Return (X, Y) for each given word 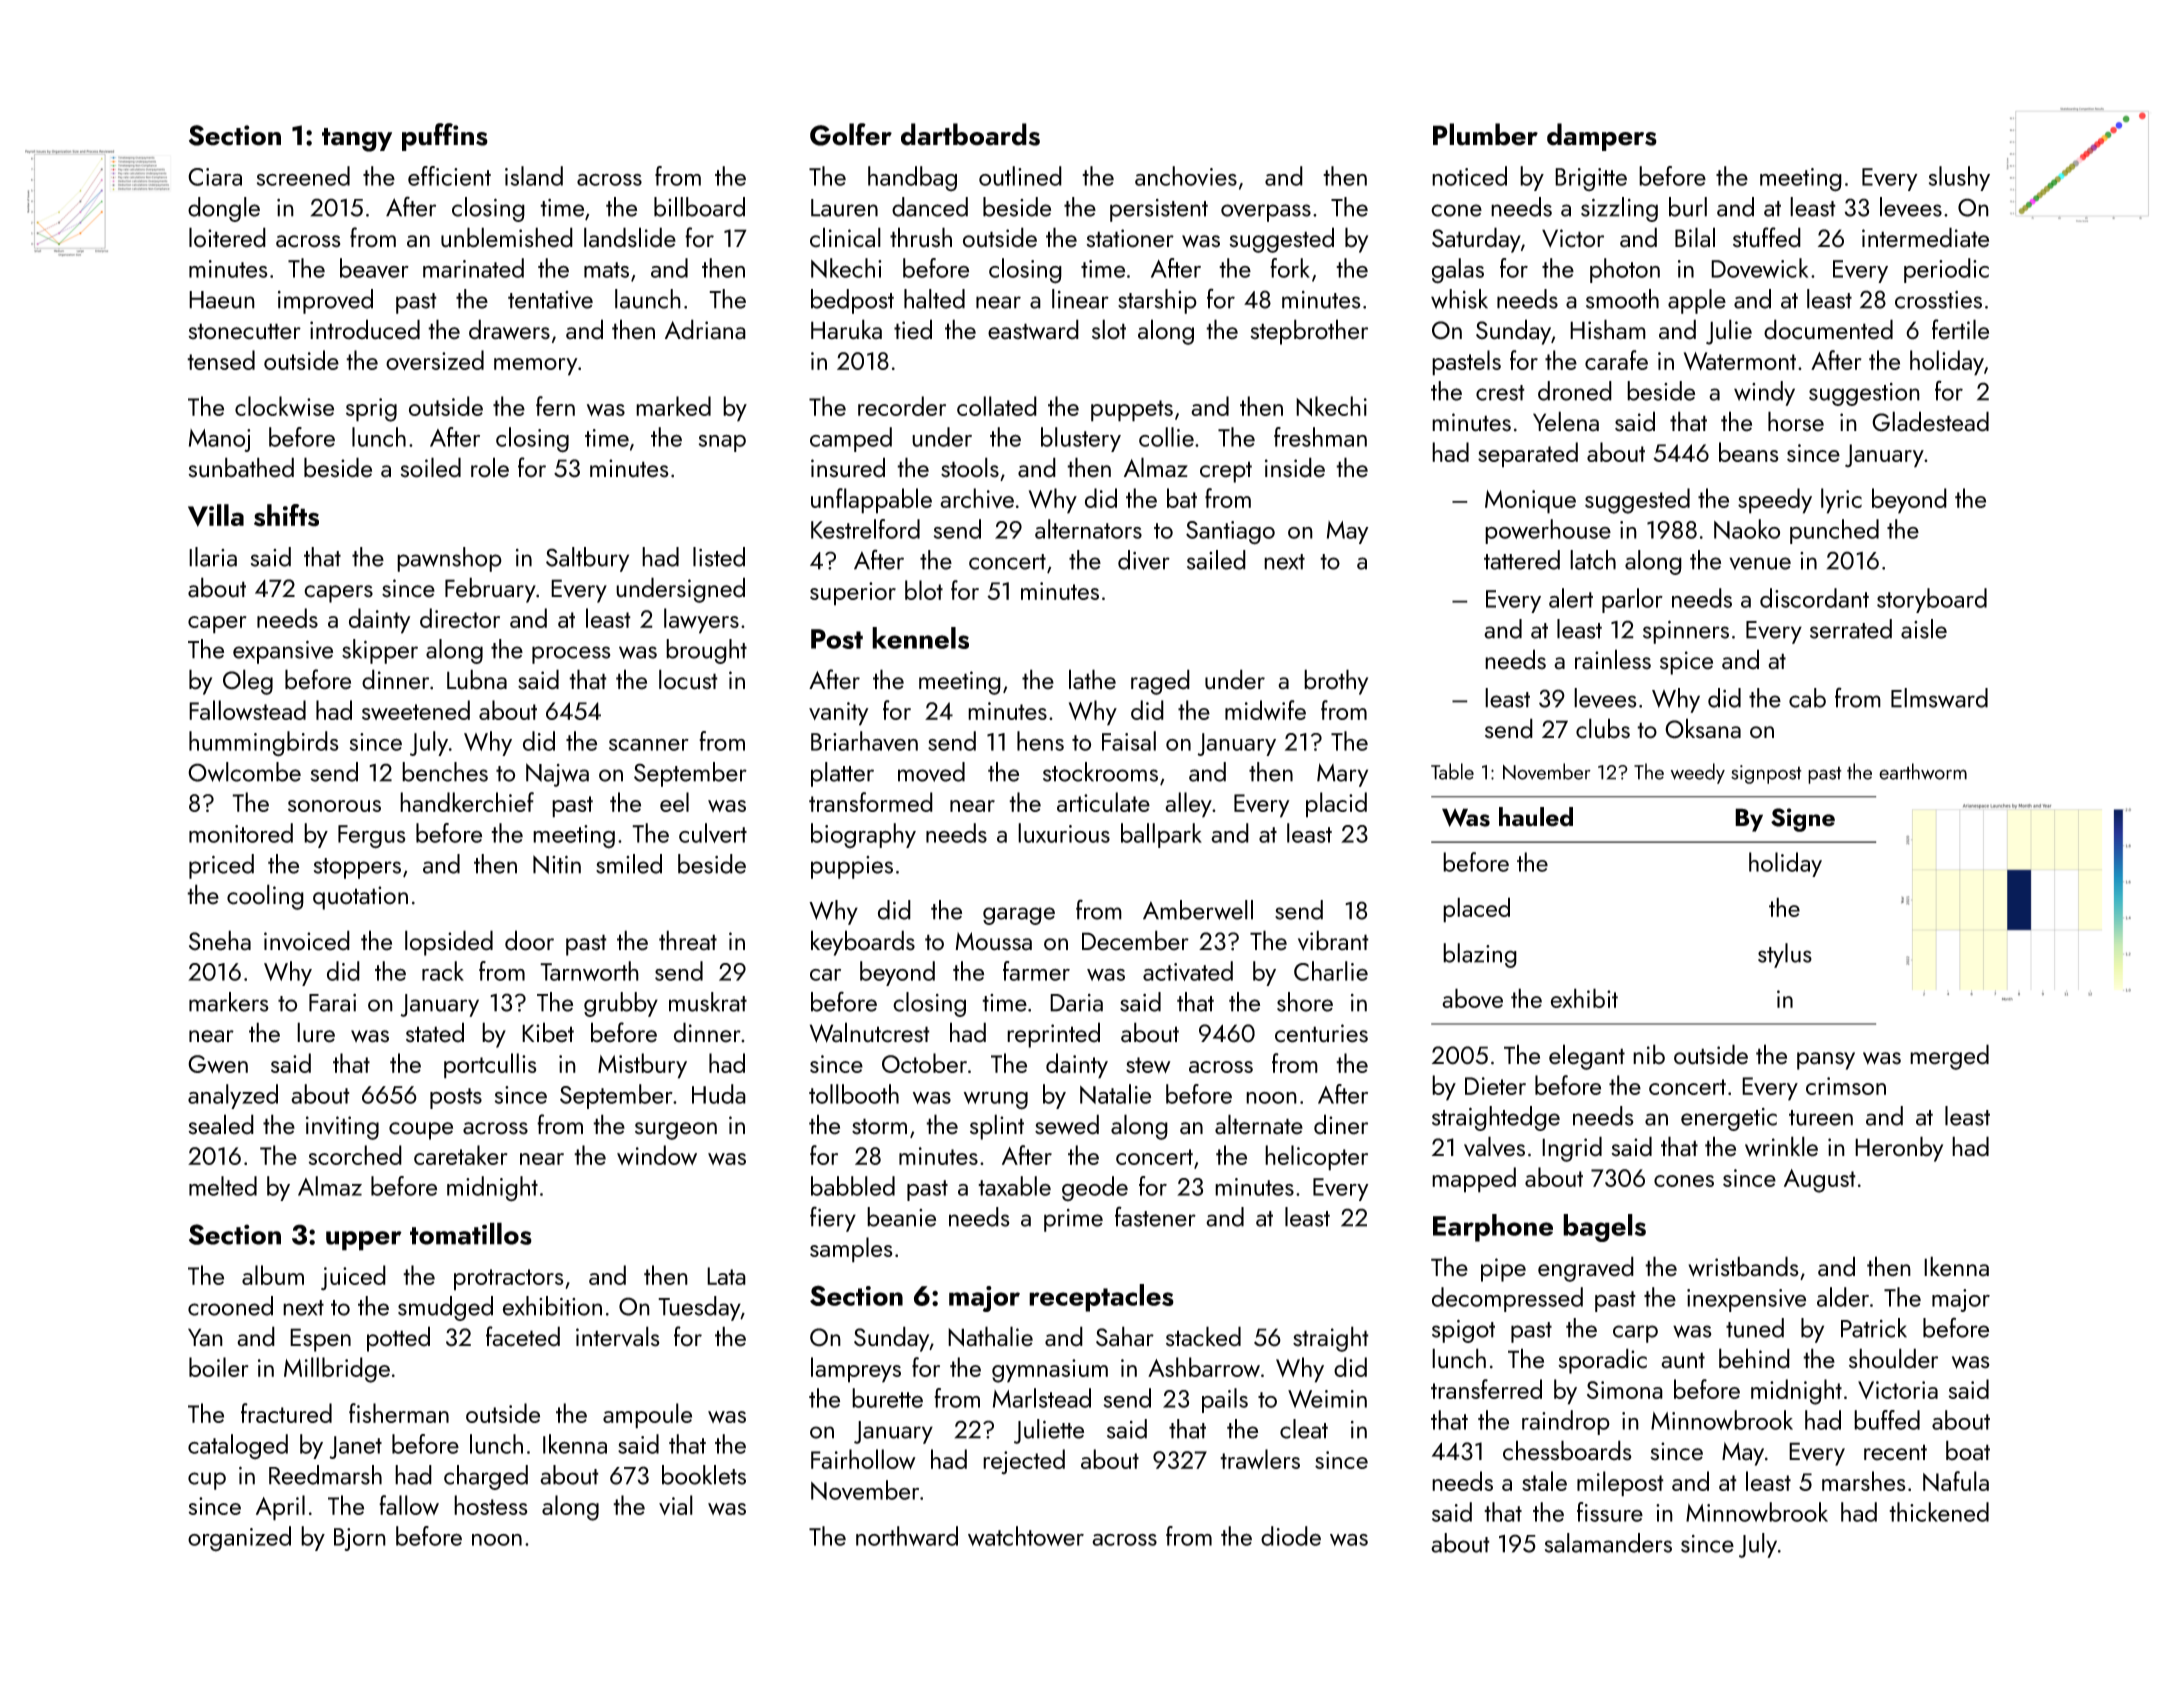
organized (239, 1539)
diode (1291, 1536)
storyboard (1932, 600)
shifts (286, 515)
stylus (1785, 955)
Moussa (993, 941)
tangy (357, 140)
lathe (1092, 679)
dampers (1602, 137)
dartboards (970, 134)
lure (316, 1032)
